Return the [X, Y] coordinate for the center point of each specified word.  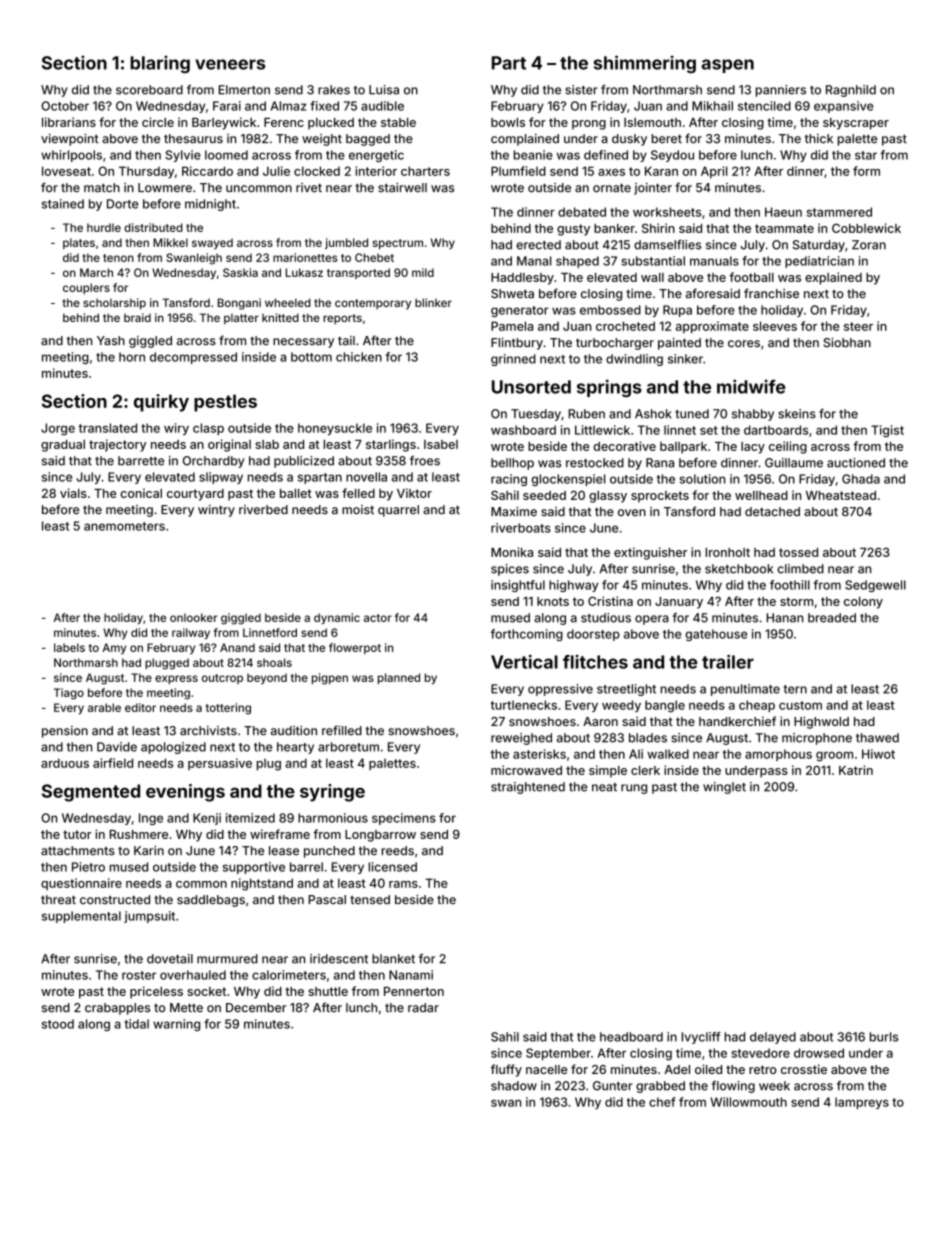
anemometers [124, 526]
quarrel [398, 511]
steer [858, 326]
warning [176, 1025]
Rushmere [138, 834]
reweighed [521, 739]
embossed [610, 310]
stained [63, 204]
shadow [514, 1086]
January [679, 603]
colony [863, 603]
